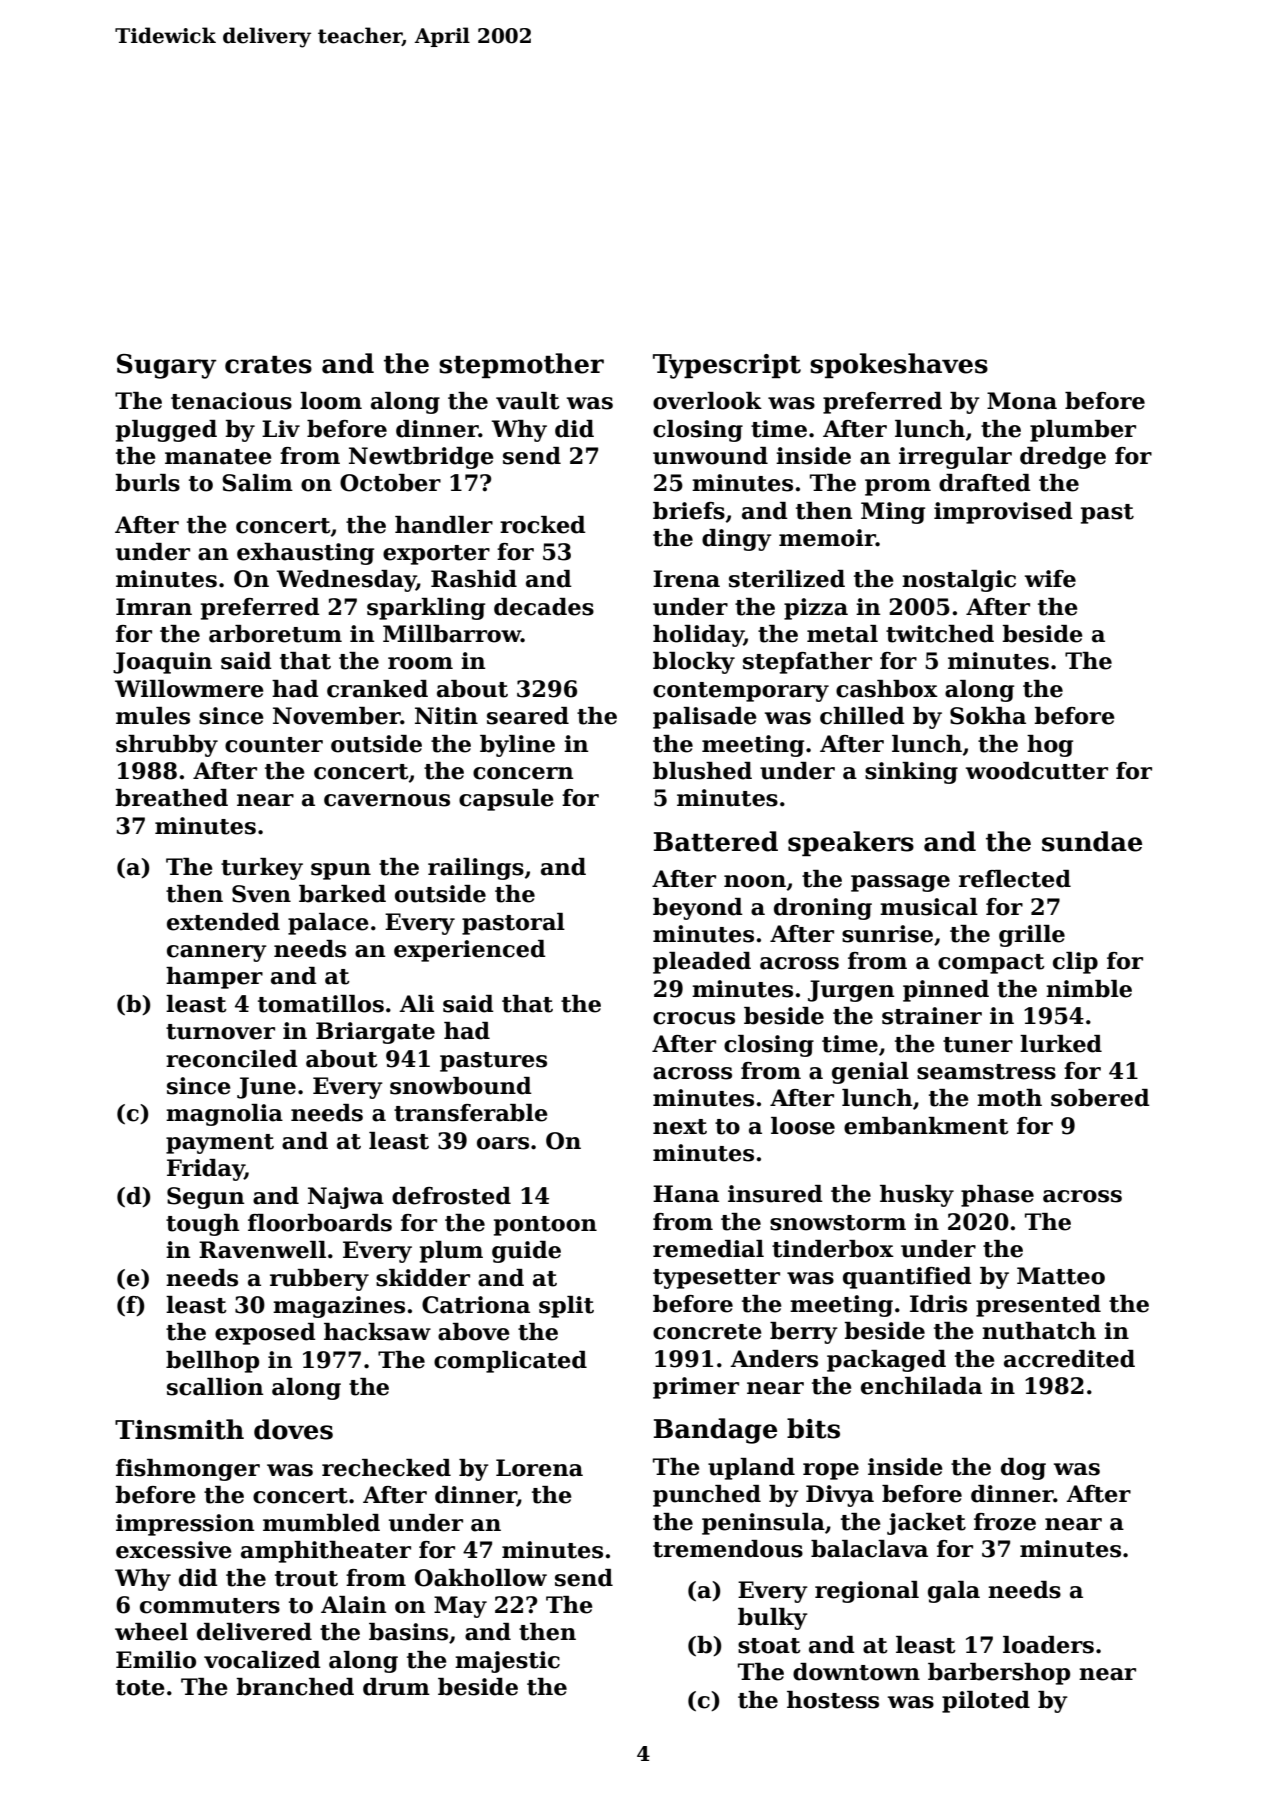 Image resolution: width=1273 pixels, height=1800 pixels. What do you see at coordinates (153, 716) in the screenshot?
I see `mules` at bounding box center [153, 716].
